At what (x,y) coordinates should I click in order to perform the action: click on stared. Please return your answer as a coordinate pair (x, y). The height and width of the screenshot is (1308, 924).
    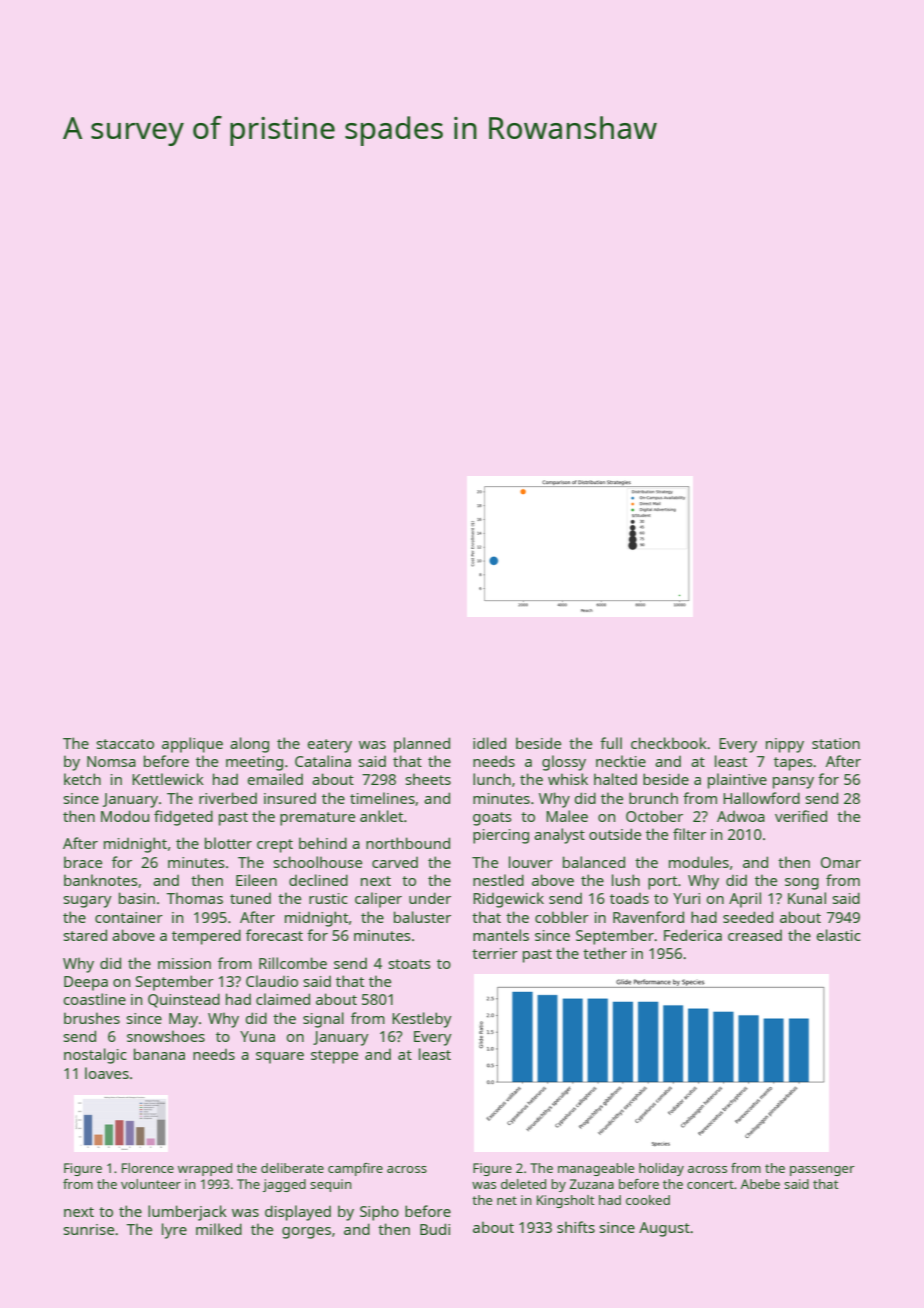
    Looking at the image, I should click on (85, 935).
